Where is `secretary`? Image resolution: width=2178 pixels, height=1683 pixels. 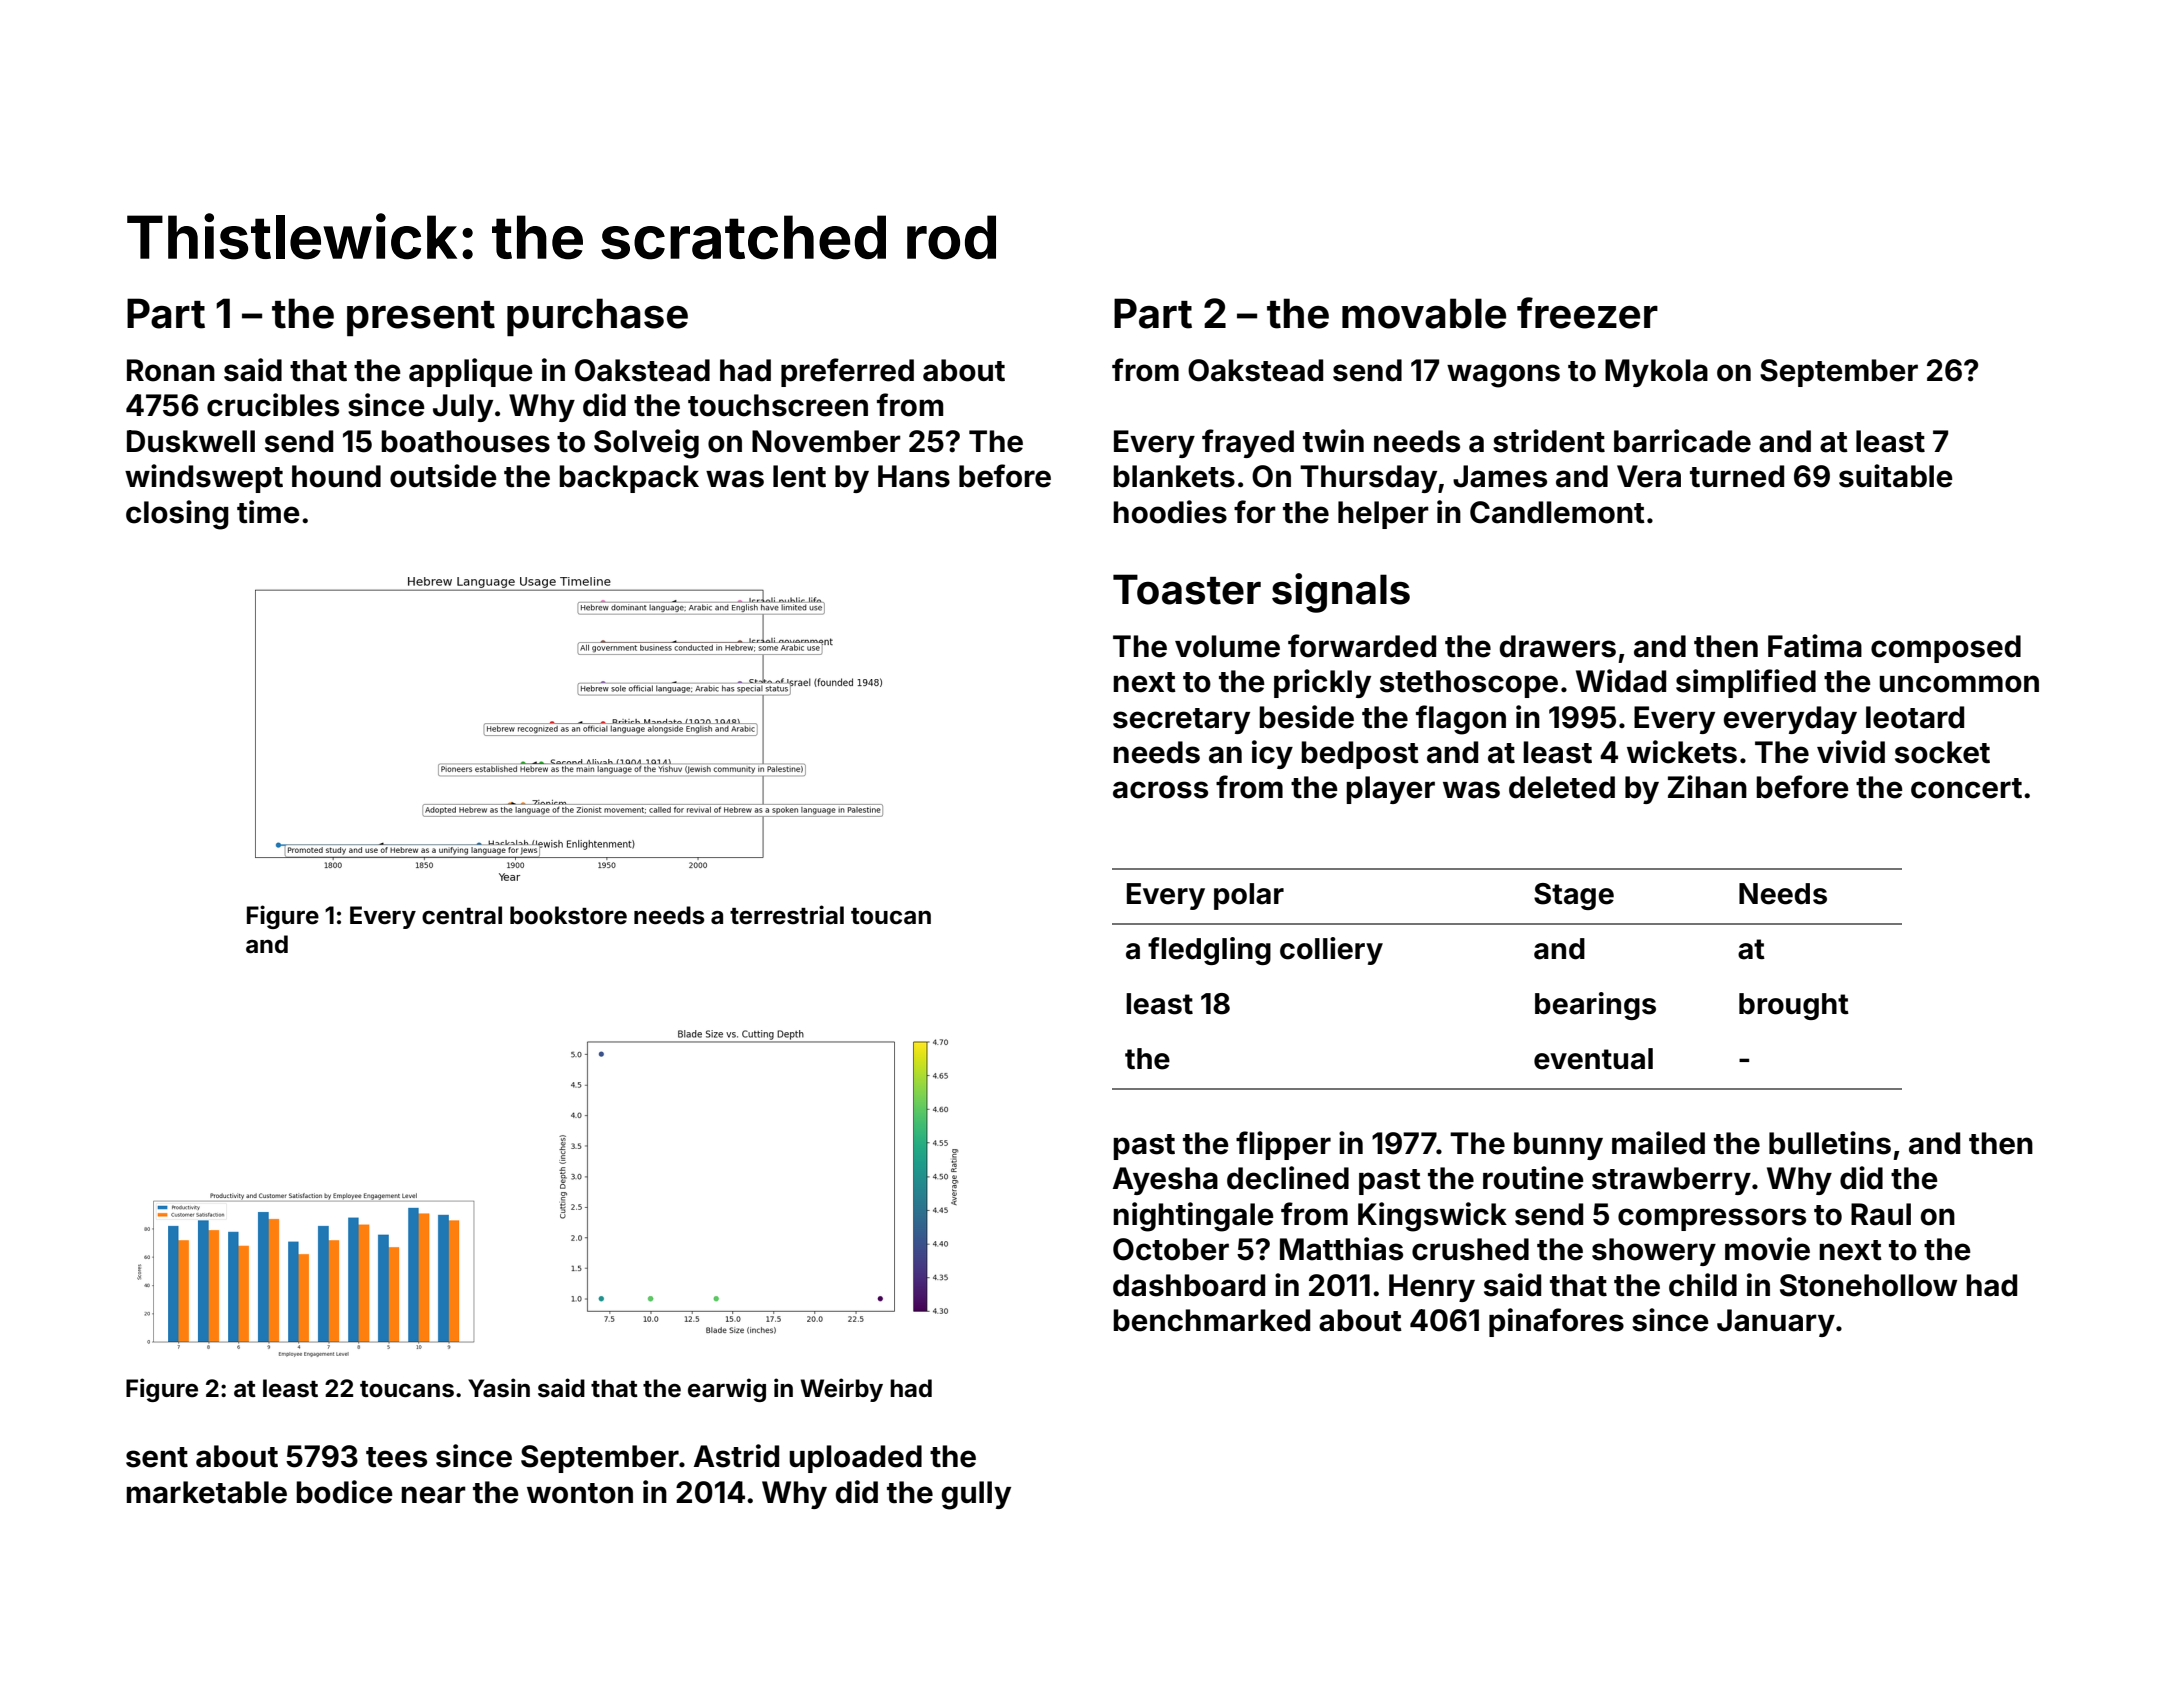 secretary is located at coordinates (1181, 721).
